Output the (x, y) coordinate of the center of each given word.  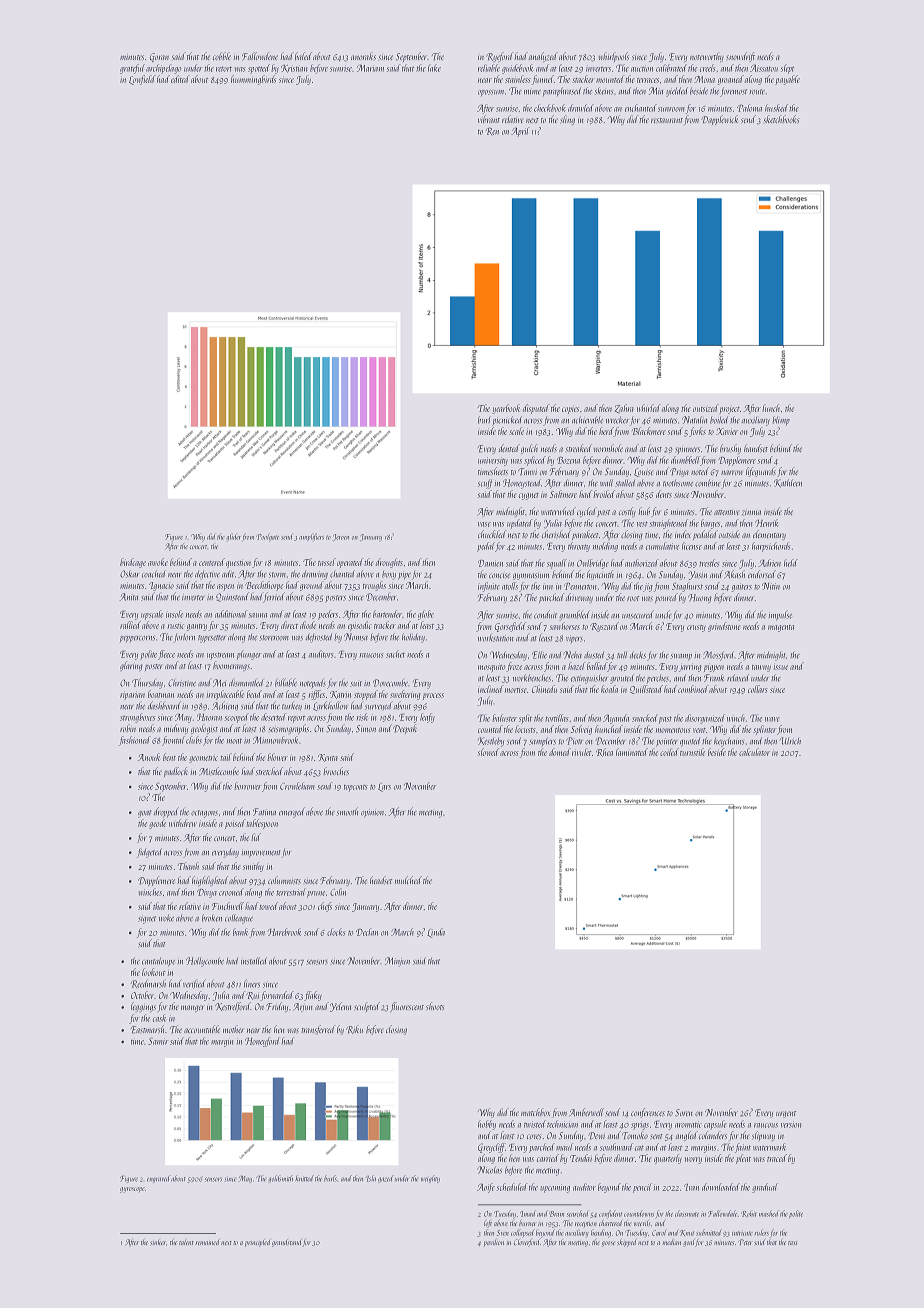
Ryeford (500, 57)
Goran (159, 57)
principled (257, 1243)
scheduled (512, 1187)
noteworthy (707, 57)
